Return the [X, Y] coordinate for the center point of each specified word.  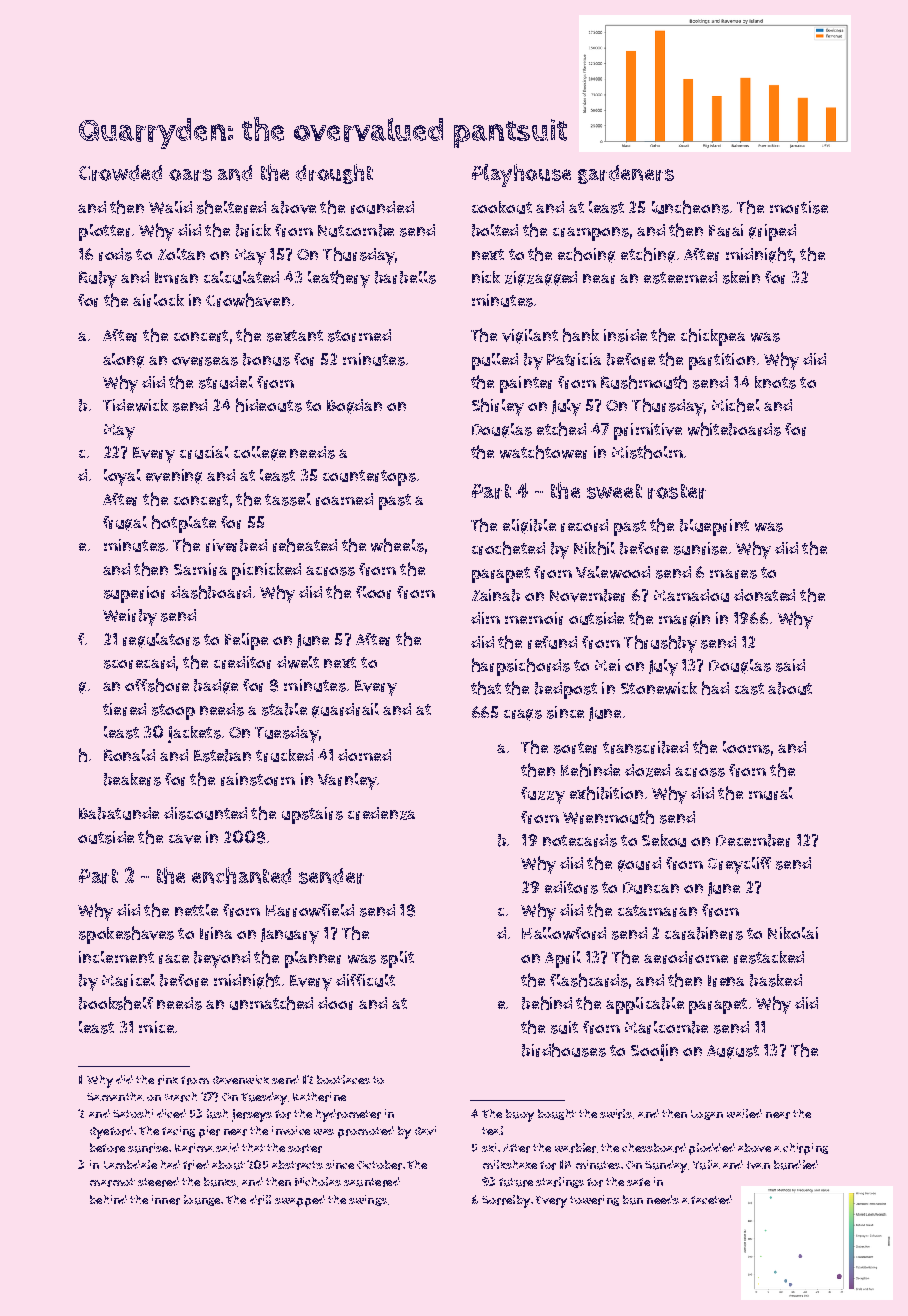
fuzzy [543, 795]
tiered [124, 709]
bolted [495, 230]
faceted [711, 1199]
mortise [799, 207]
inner [166, 1200]
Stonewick [659, 688]
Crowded [120, 173]
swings [368, 1200]
